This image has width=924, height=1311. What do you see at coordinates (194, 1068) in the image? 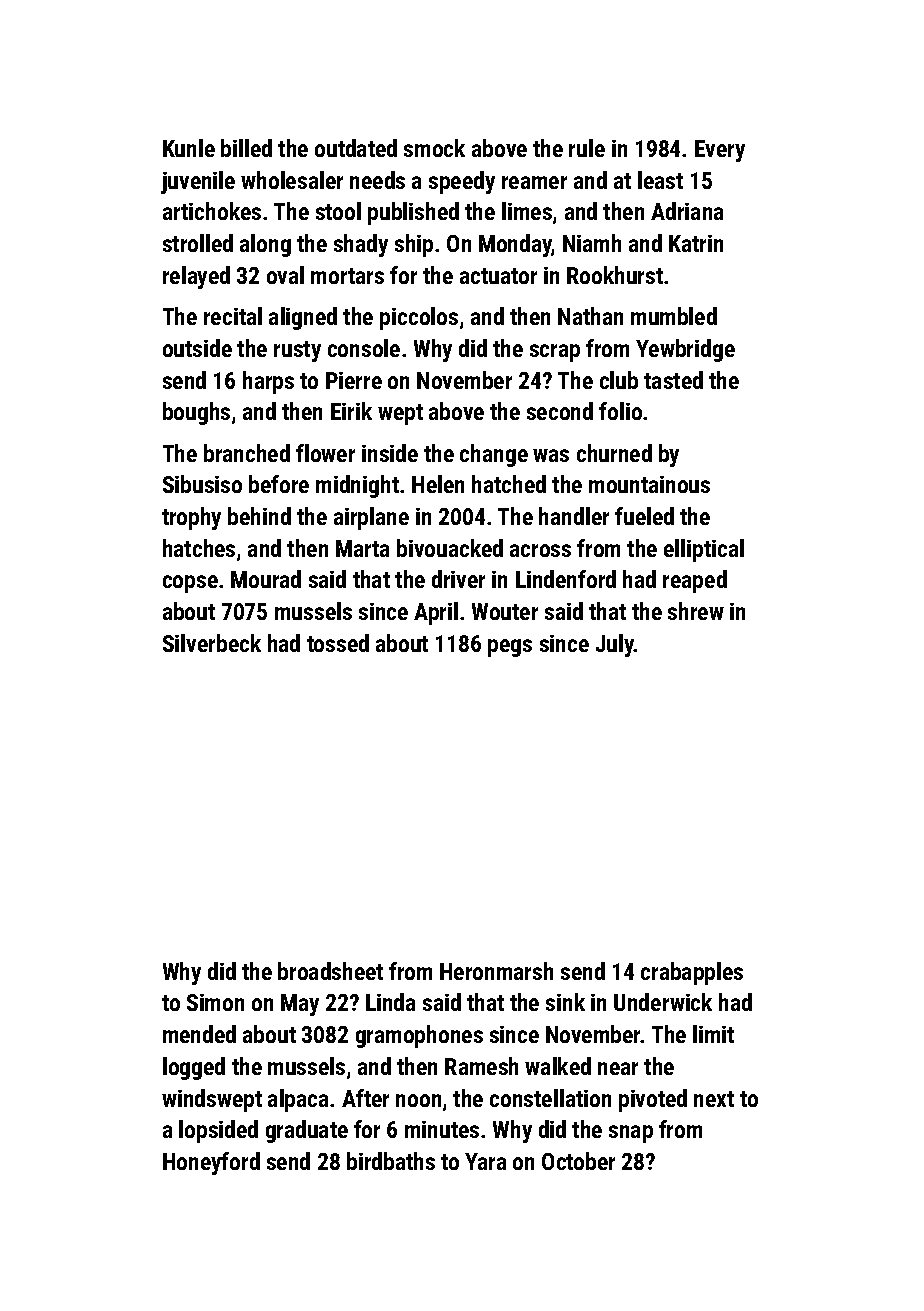
I see `logged` at bounding box center [194, 1068].
